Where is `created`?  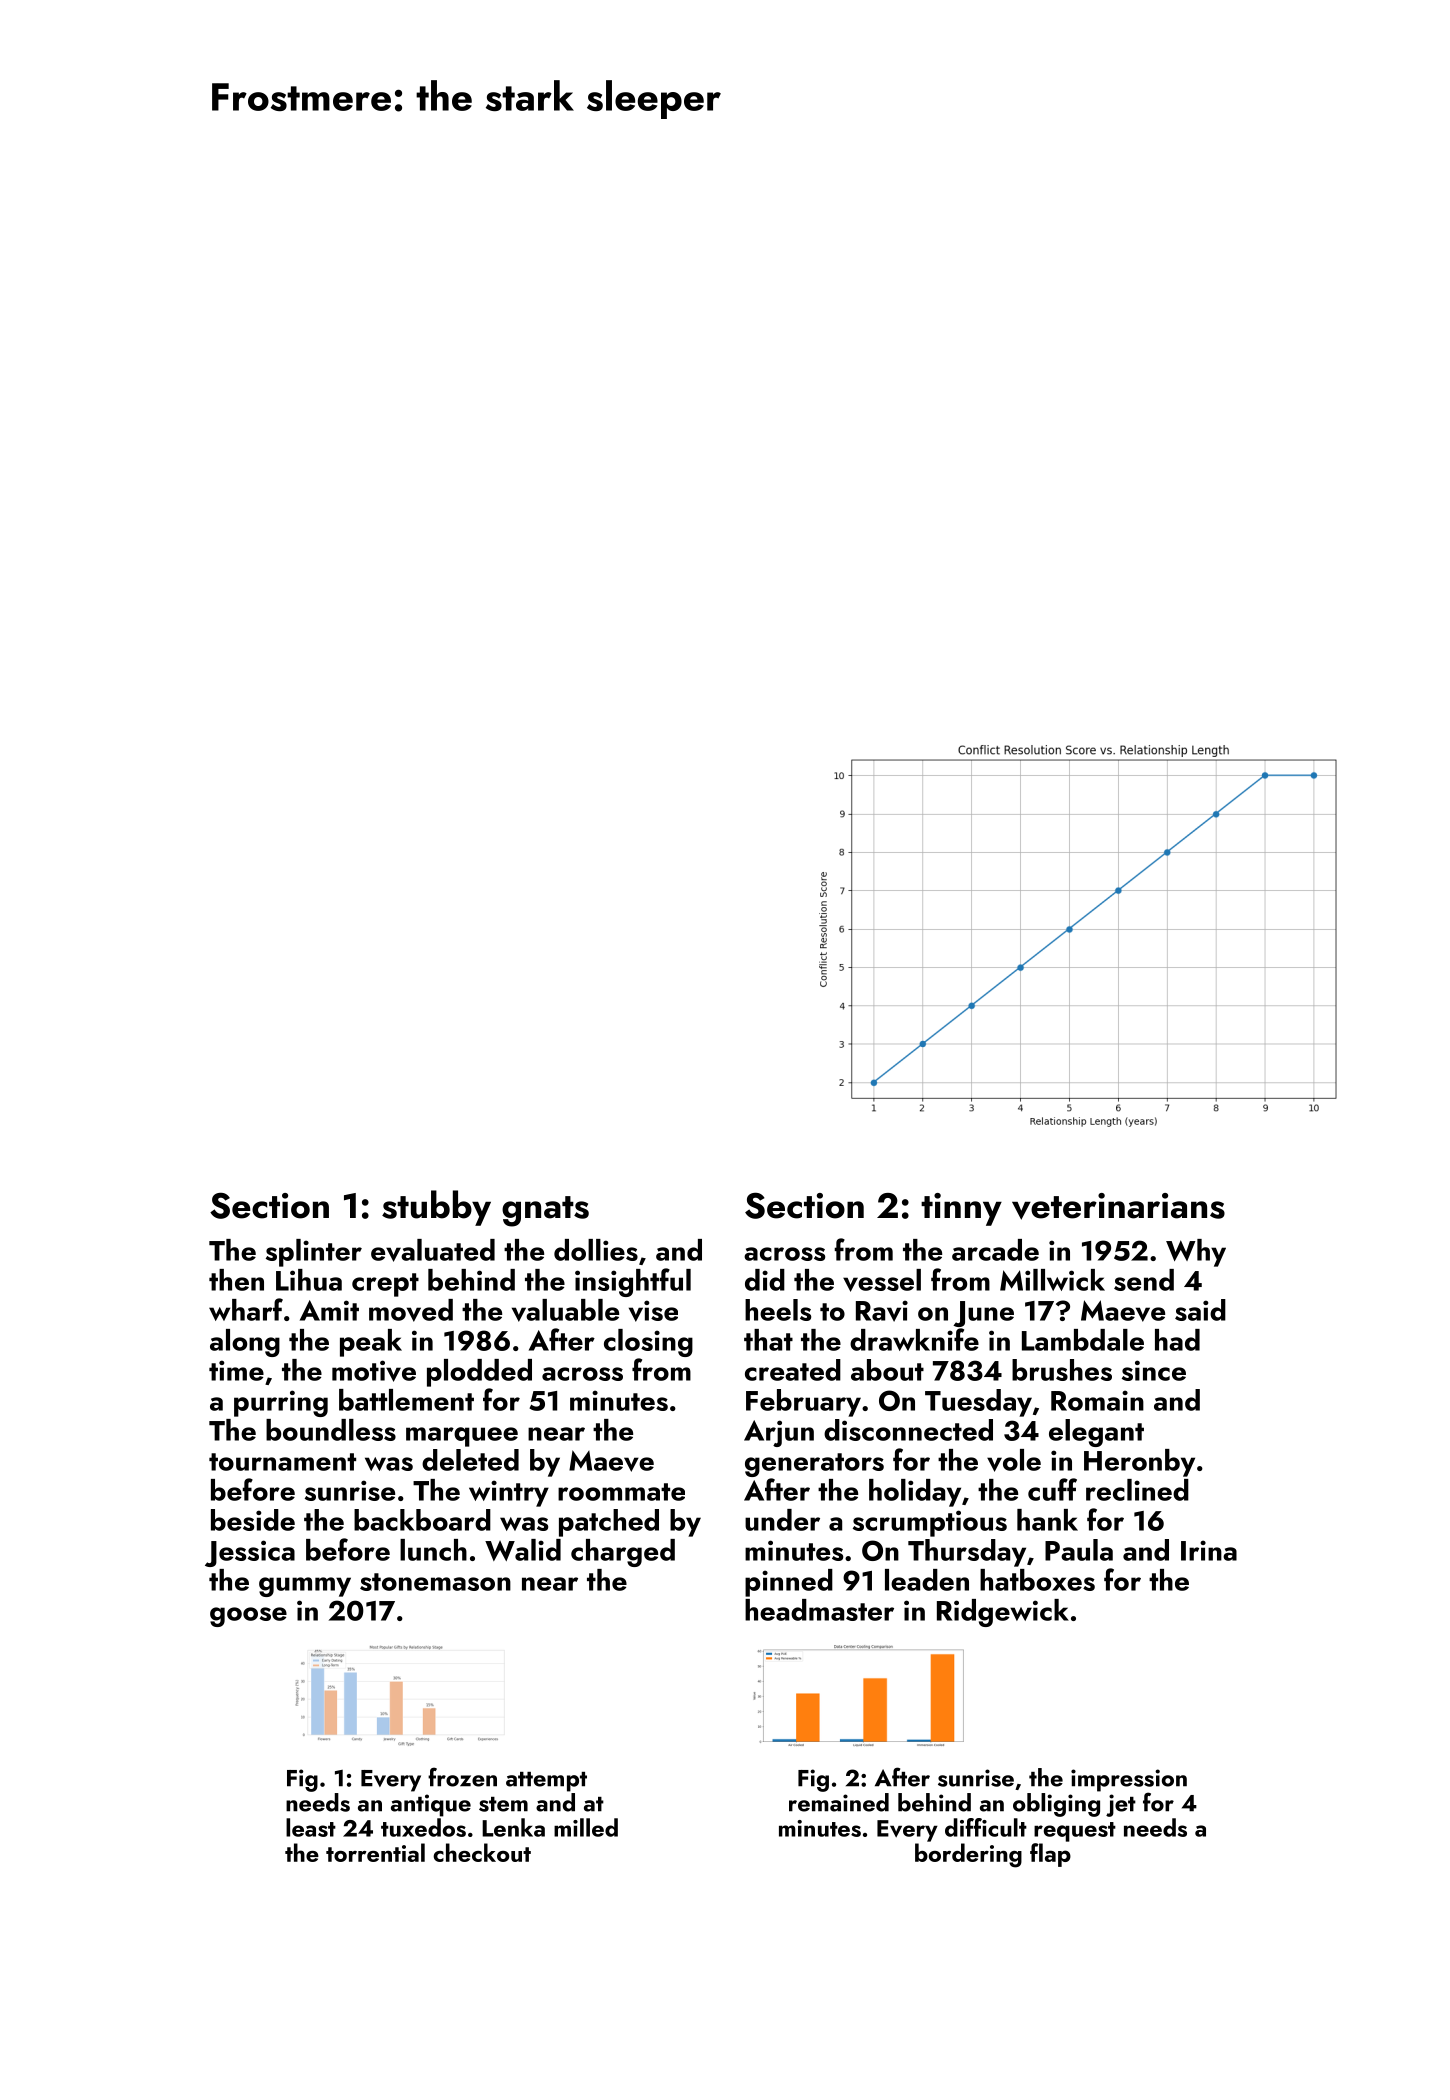
created is located at coordinates (793, 1370).
